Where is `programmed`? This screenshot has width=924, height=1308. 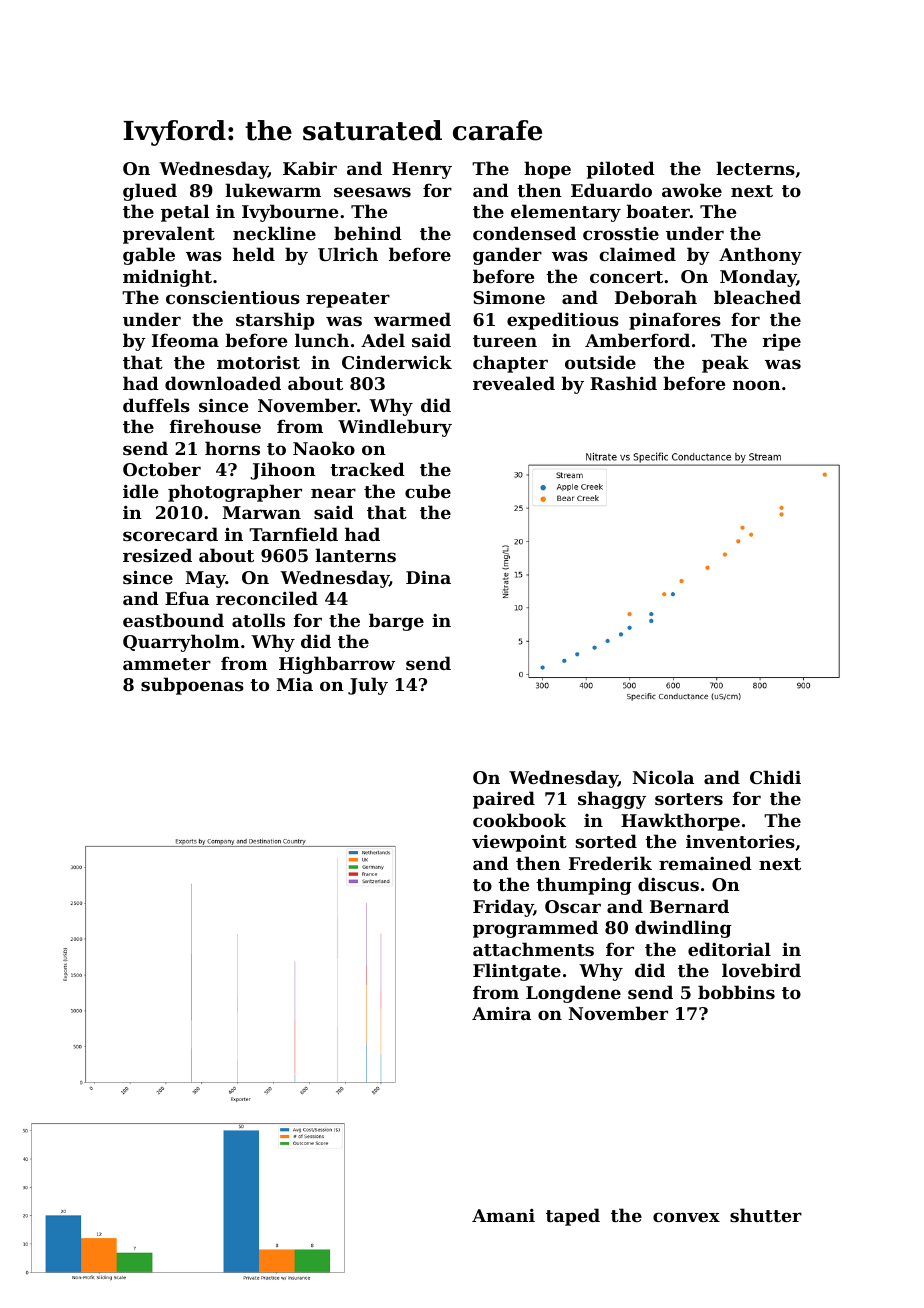
programmed is located at coordinates (535, 929).
